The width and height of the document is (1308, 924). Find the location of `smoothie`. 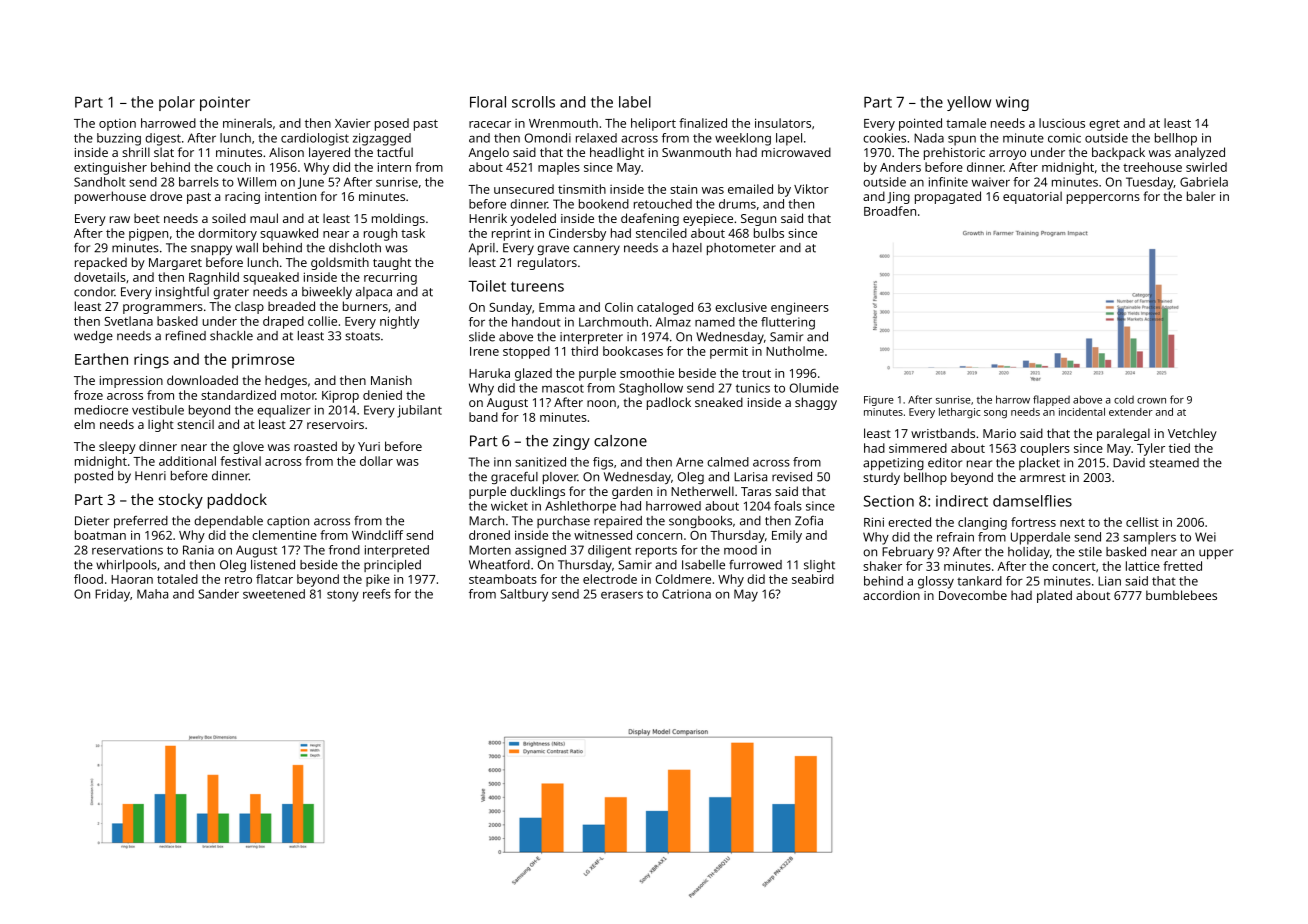

smoothie is located at coordinates (647, 373).
